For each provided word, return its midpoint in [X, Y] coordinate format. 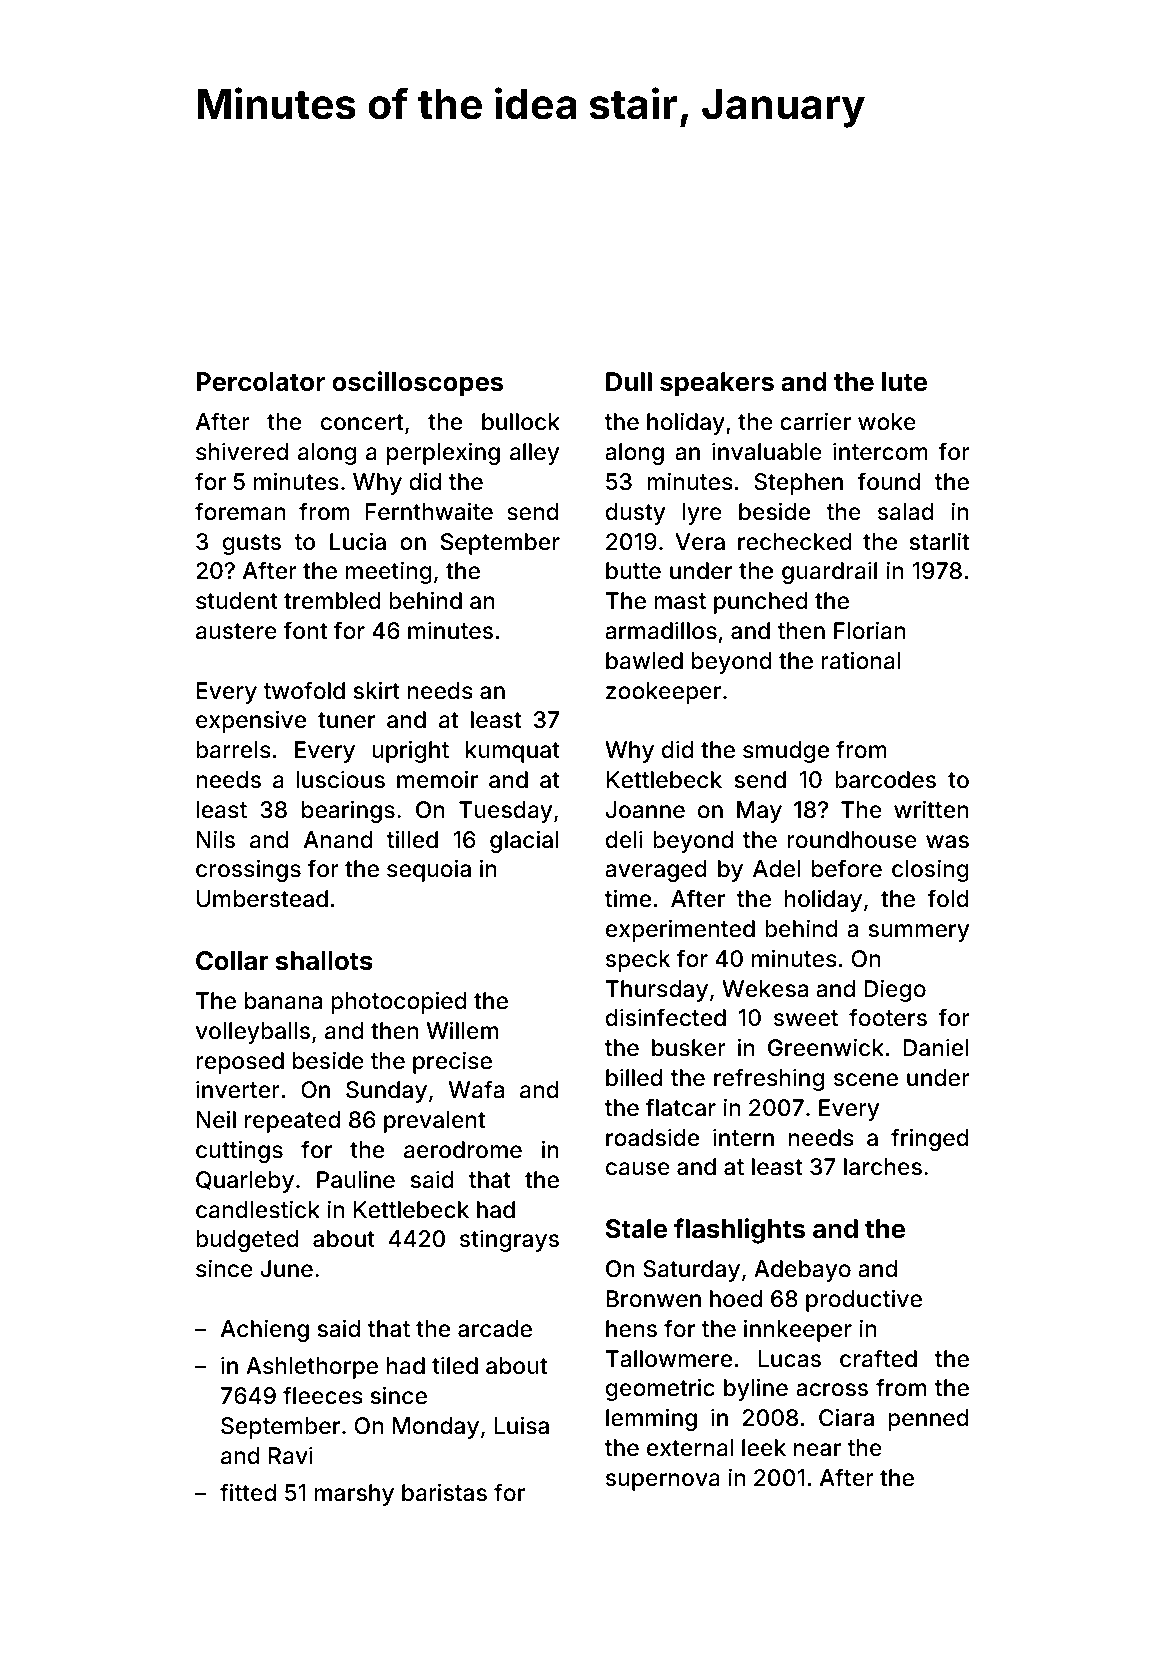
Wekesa [765, 989]
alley [534, 454]
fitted [248, 1492]
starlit [939, 541]
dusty [635, 514]
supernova [663, 1482]
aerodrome [463, 1150]
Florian [869, 630]
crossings [248, 870]
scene [866, 1080]
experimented [680, 930]
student [237, 601]
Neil [216, 1119]
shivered [242, 451]
